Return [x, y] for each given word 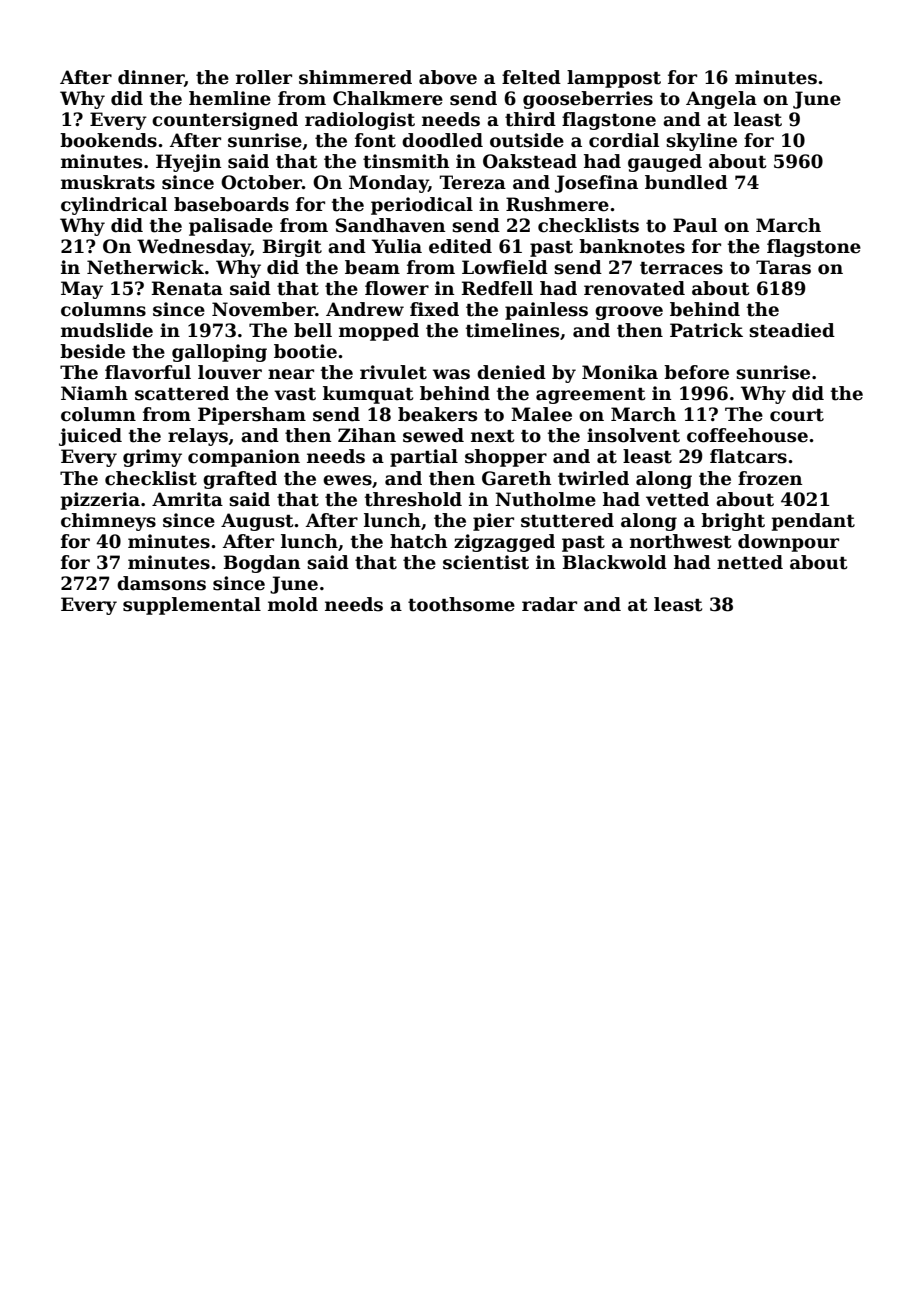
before [696, 372]
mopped [379, 332]
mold [293, 604]
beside [92, 351]
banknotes [632, 246]
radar [549, 604]
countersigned [225, 121]
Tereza [473, 182]
